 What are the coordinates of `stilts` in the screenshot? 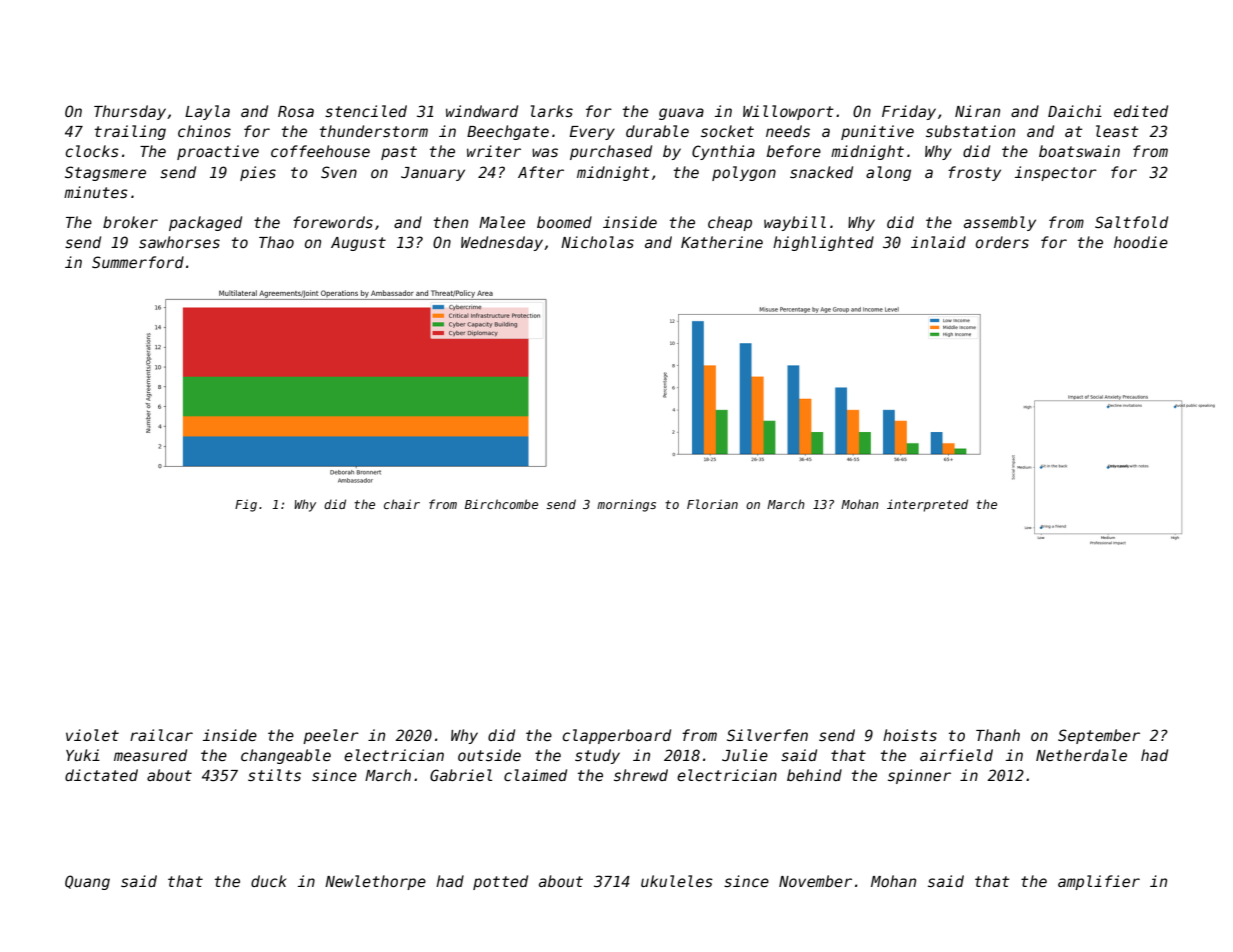 It's located at (274, 775).
